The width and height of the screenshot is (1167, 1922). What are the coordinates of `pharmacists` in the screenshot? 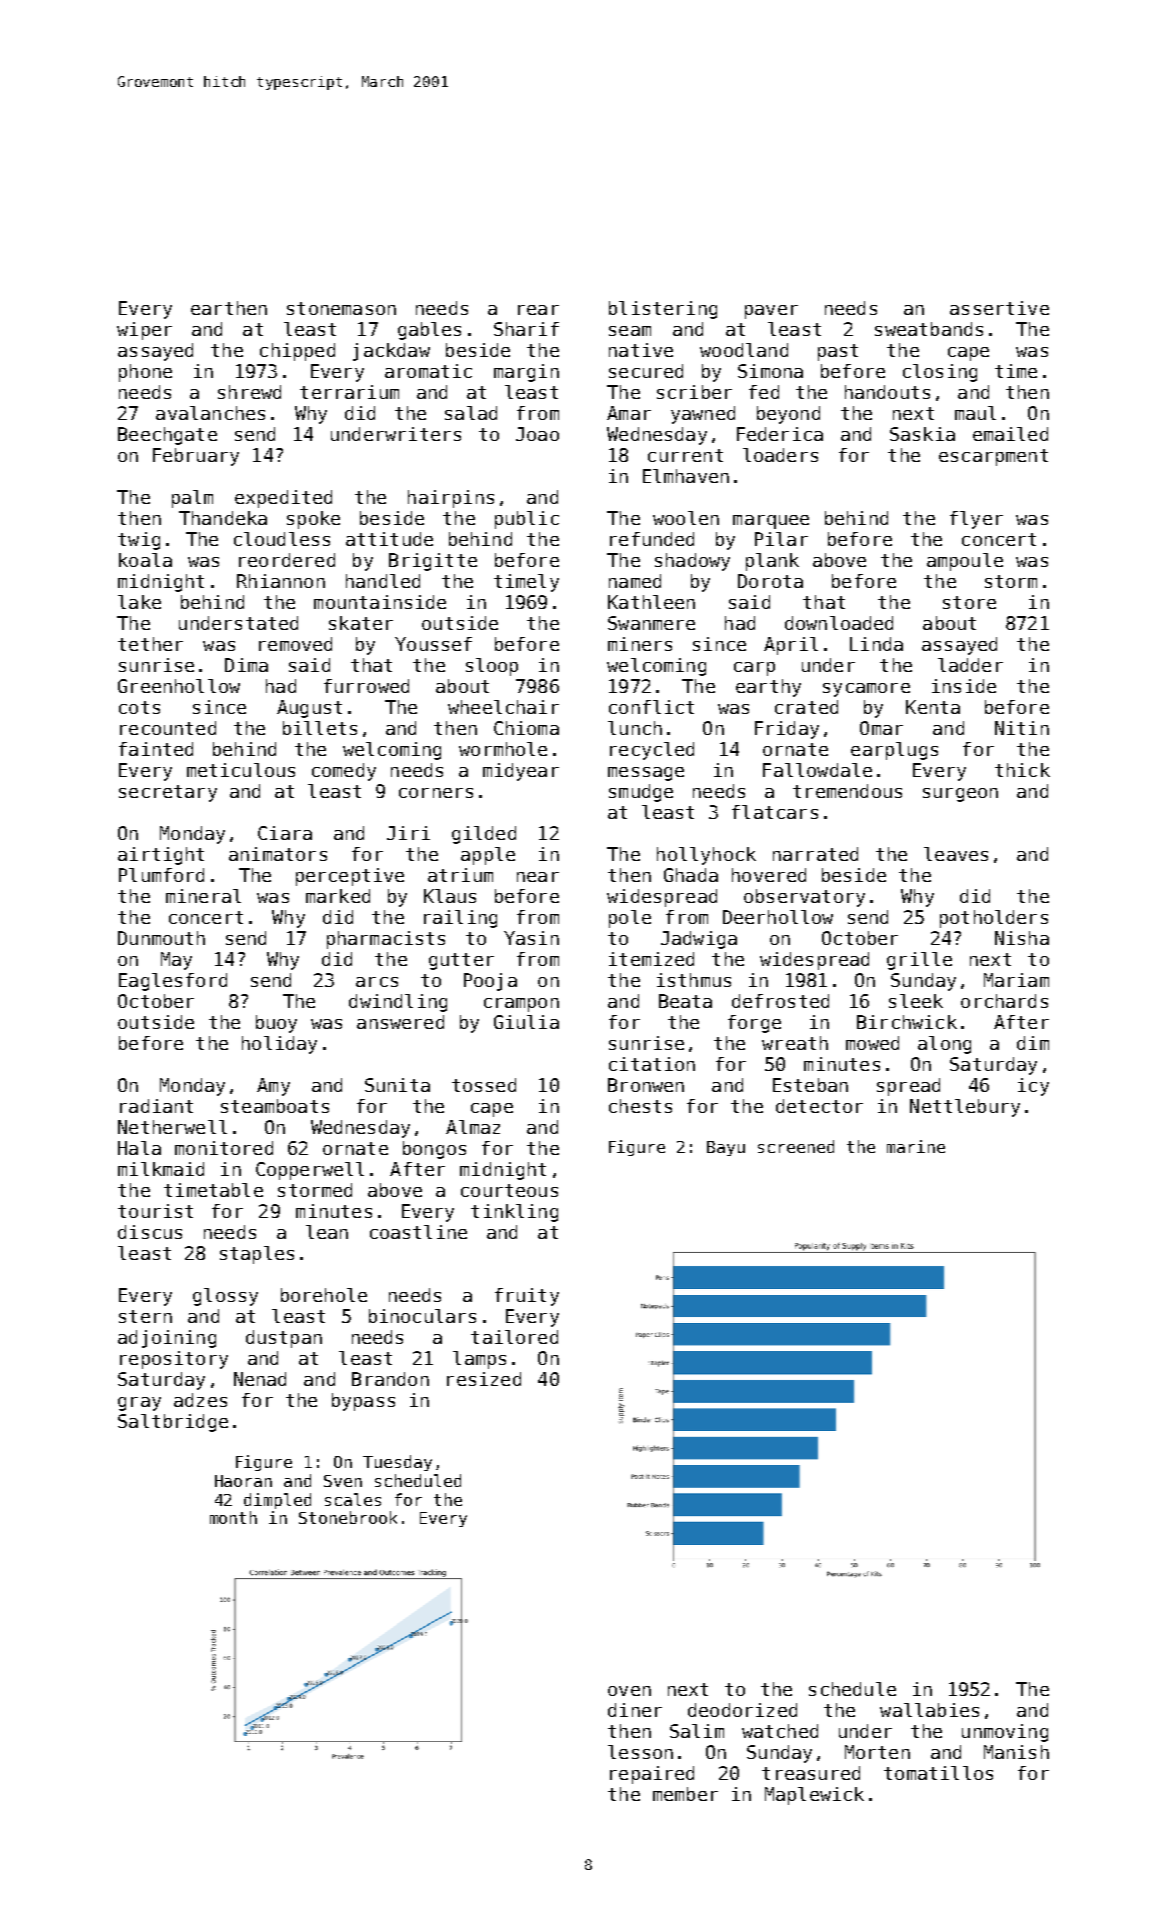 It's located at (386, 940).
